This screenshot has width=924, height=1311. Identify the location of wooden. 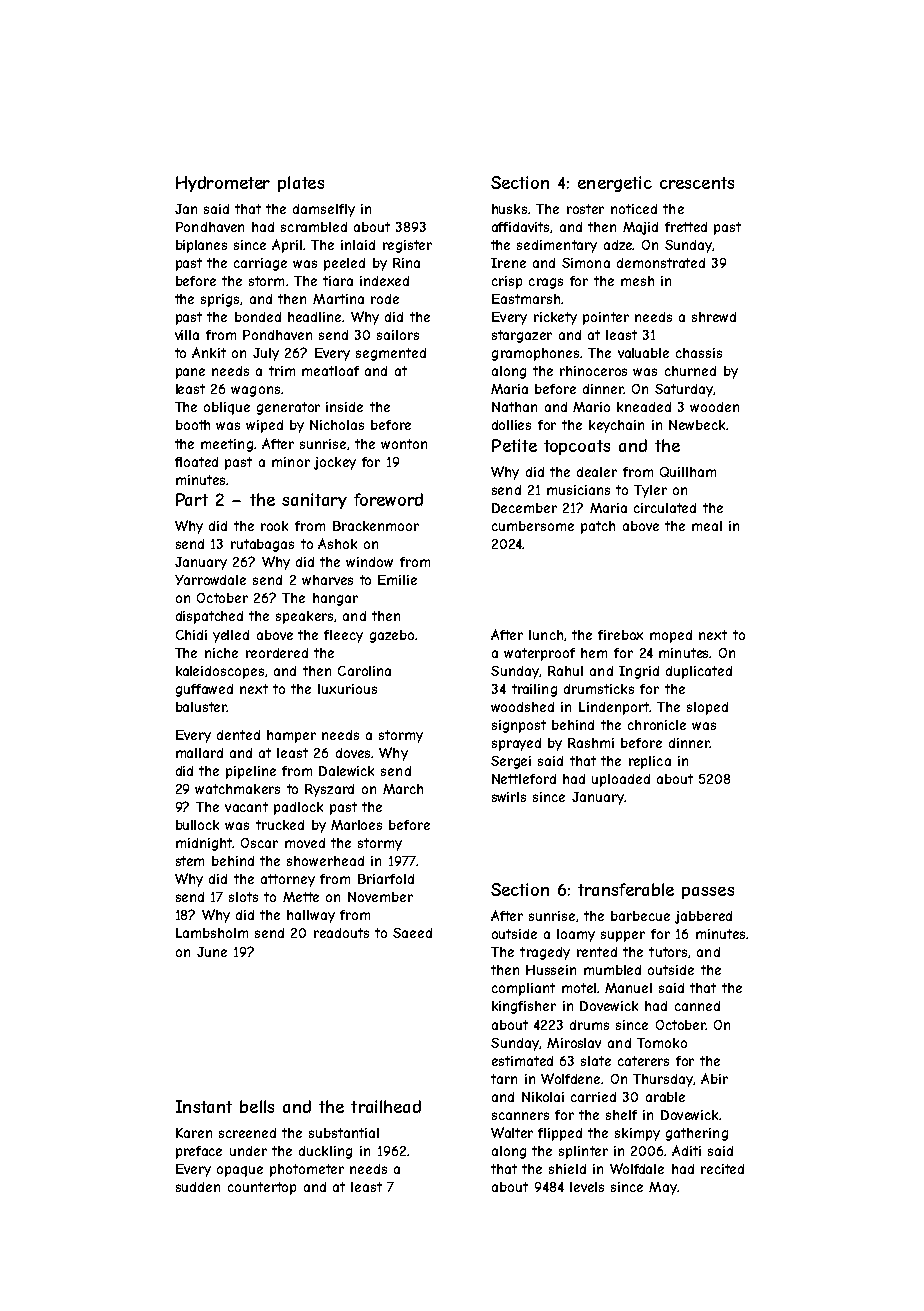
(714, 407).
